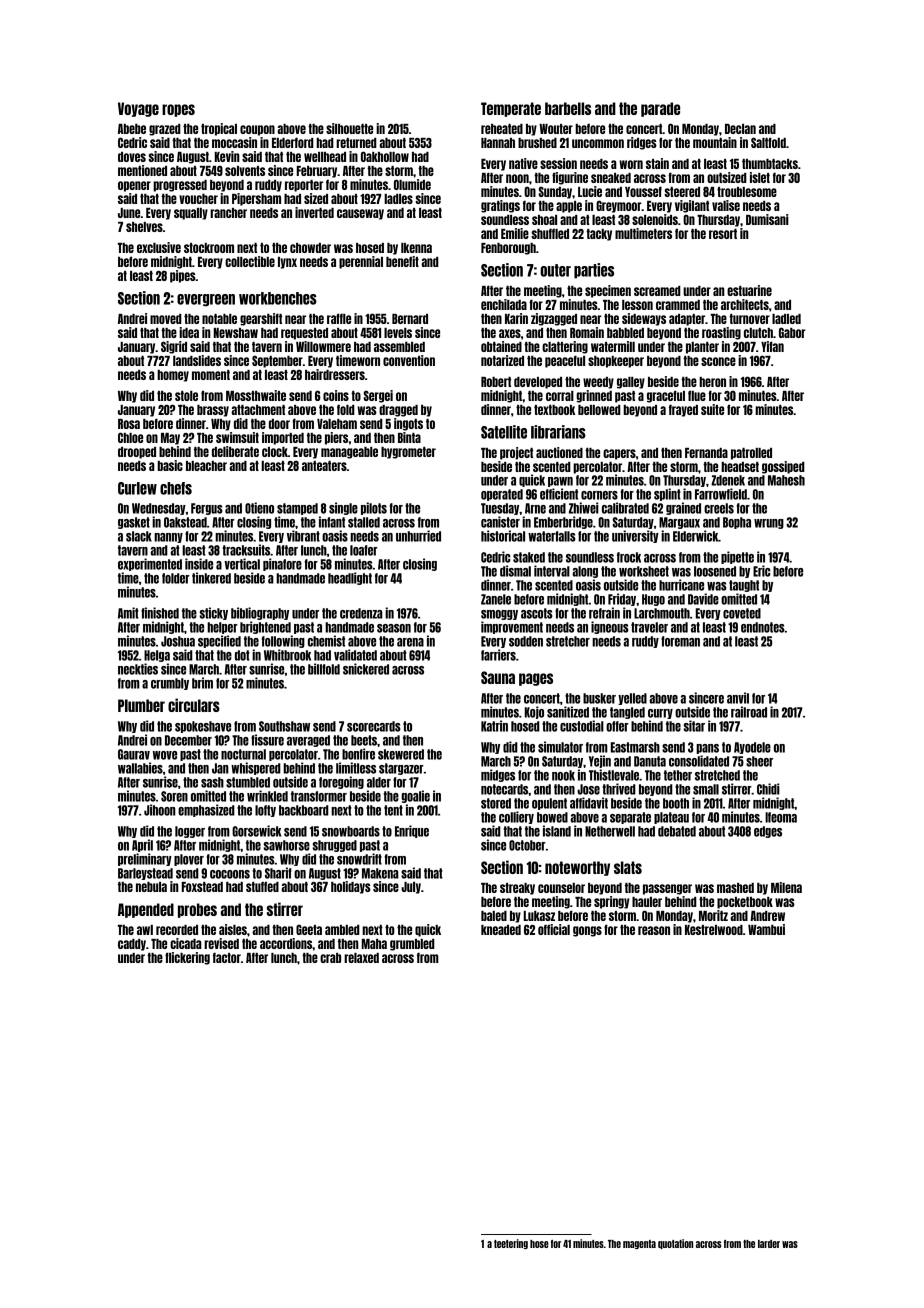 This image has height=1308, width=924. What do you see at coordinates (740, 129) in the image?
I see `Declan` at bounding box center [740, 129].
